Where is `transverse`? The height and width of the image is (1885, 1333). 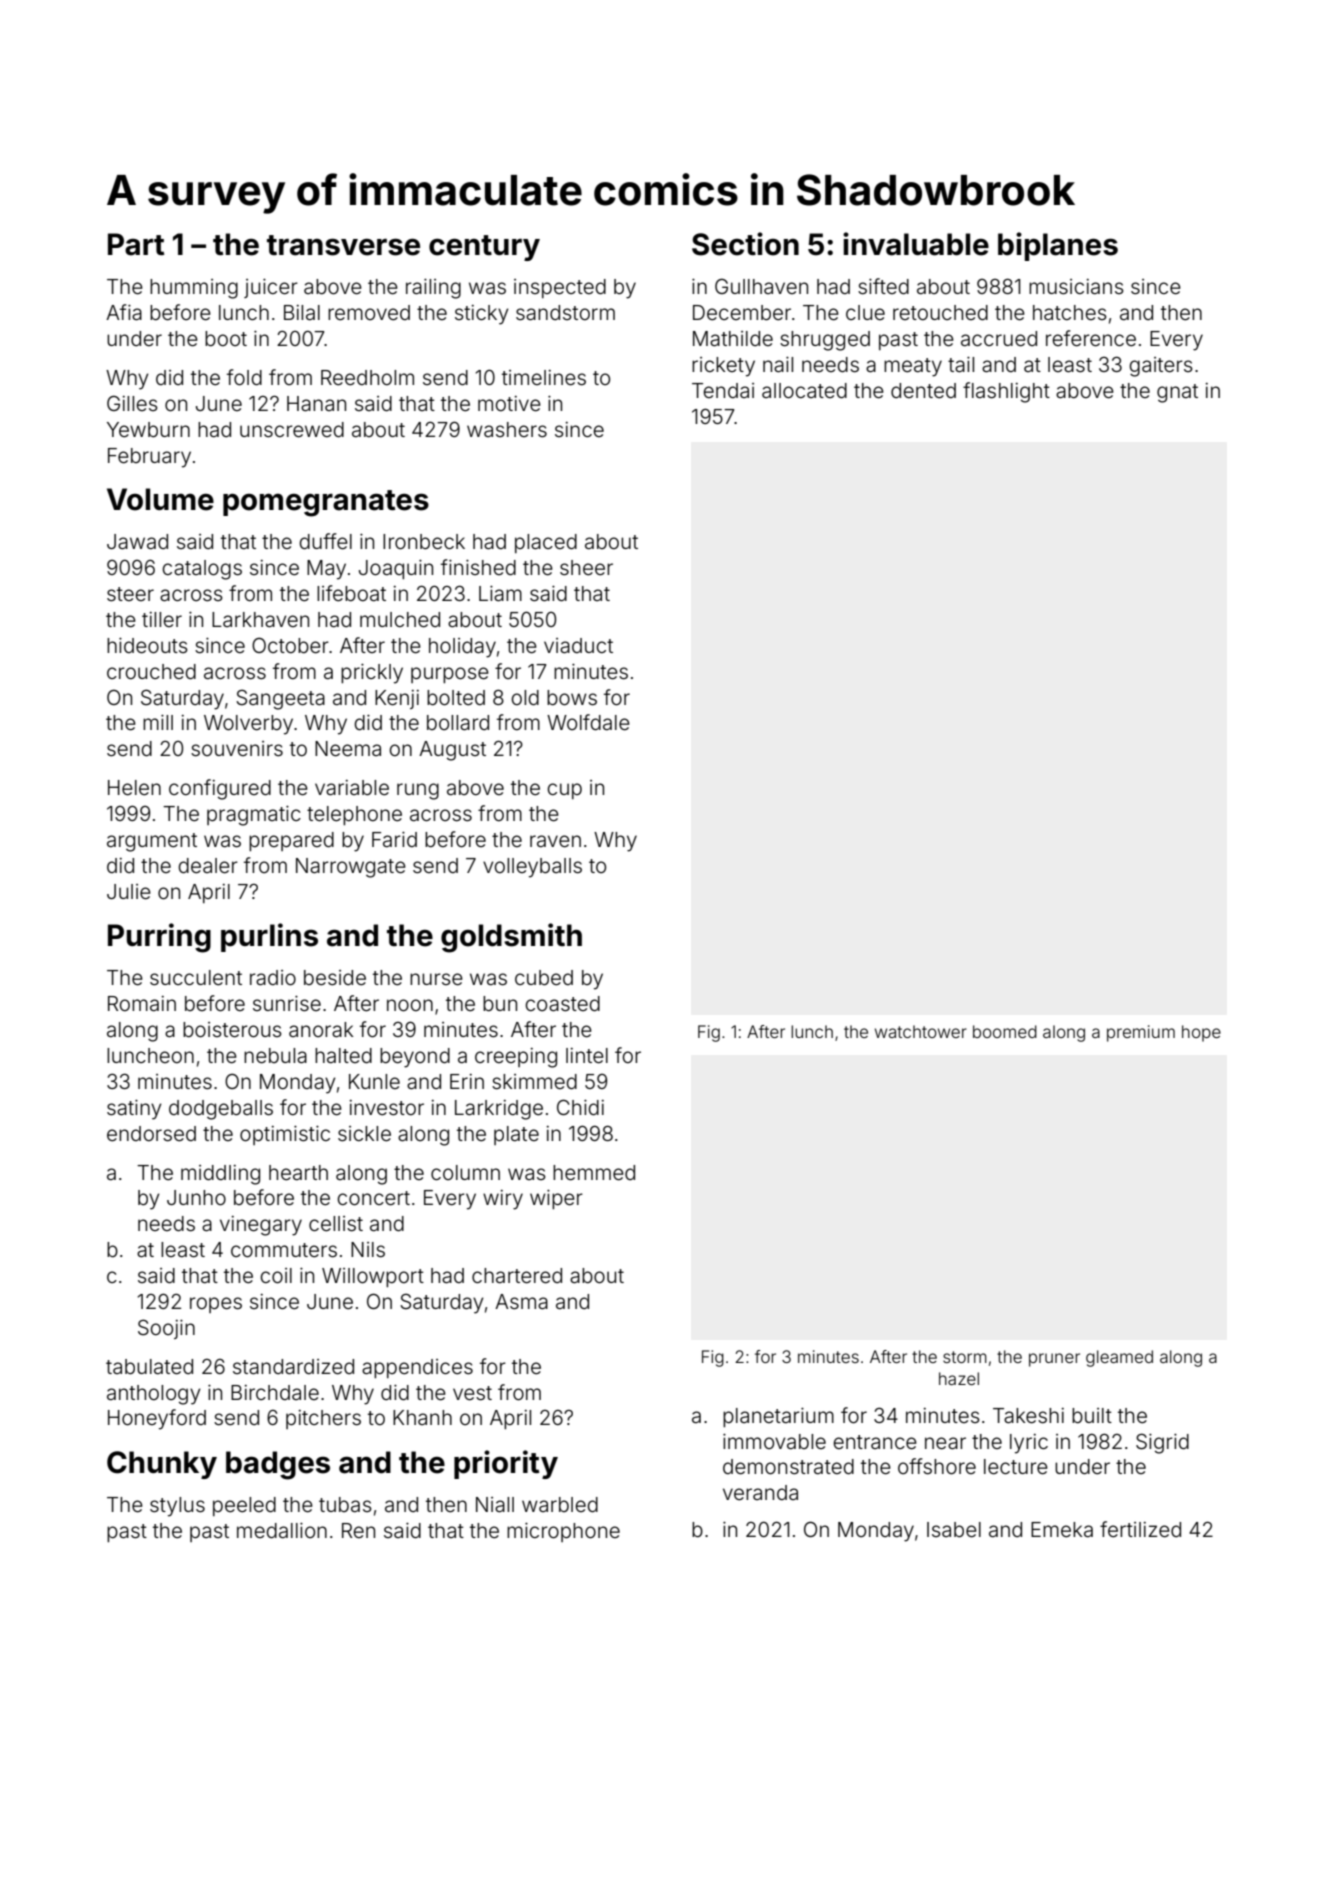
transverse is located at coordinates (343, 245).
